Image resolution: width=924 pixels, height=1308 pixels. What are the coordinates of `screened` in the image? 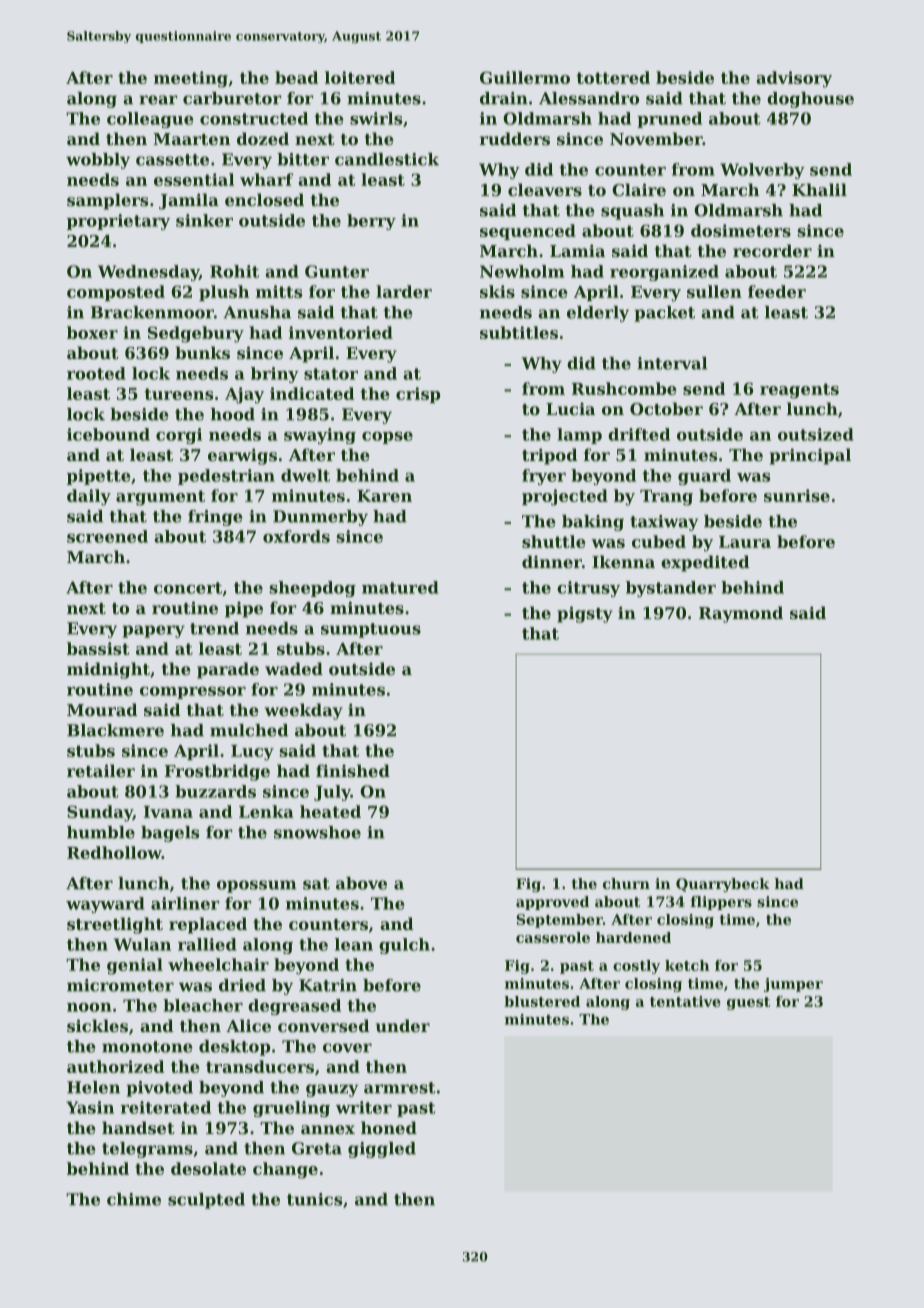 It's located at (107, 536).
